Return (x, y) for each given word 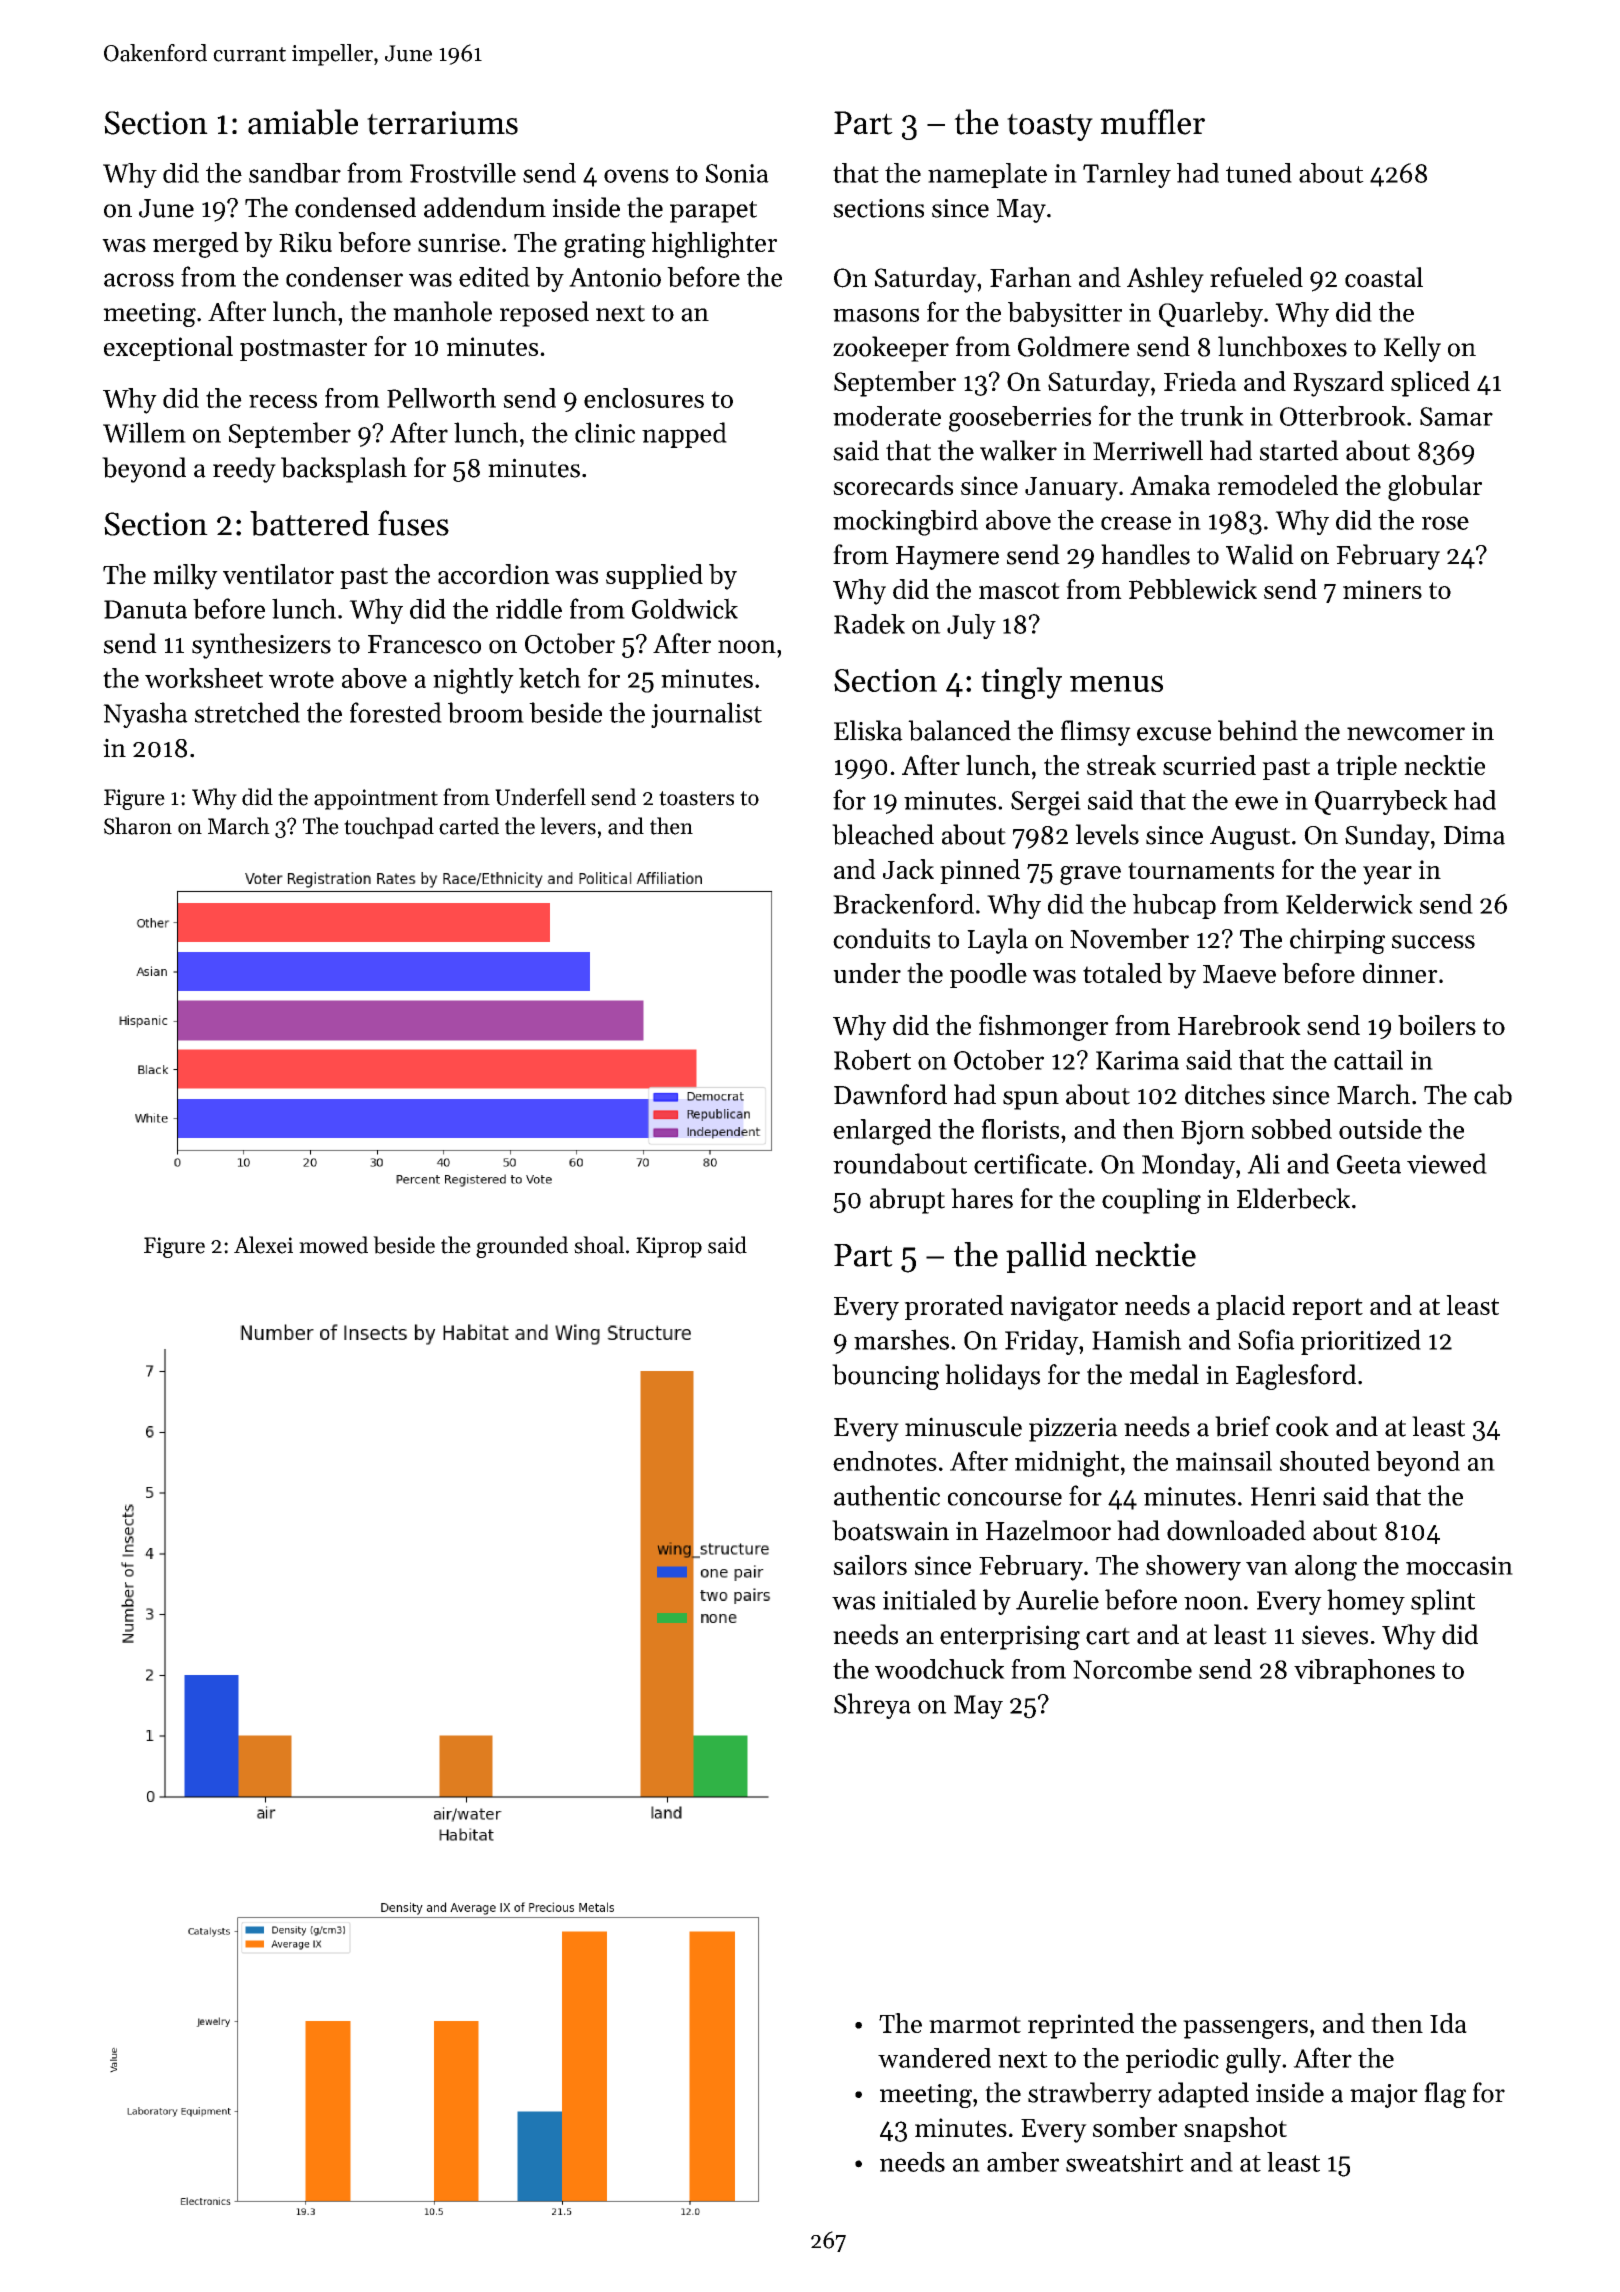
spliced (1430, 384)
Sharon (138, 826)
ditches (1225, 1094)
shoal (599, 1245)
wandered (934, 2058)
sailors (870, 1565)
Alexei (263, 1245)
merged (196, 245)
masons (876, 315)
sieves (1335, 1635)
